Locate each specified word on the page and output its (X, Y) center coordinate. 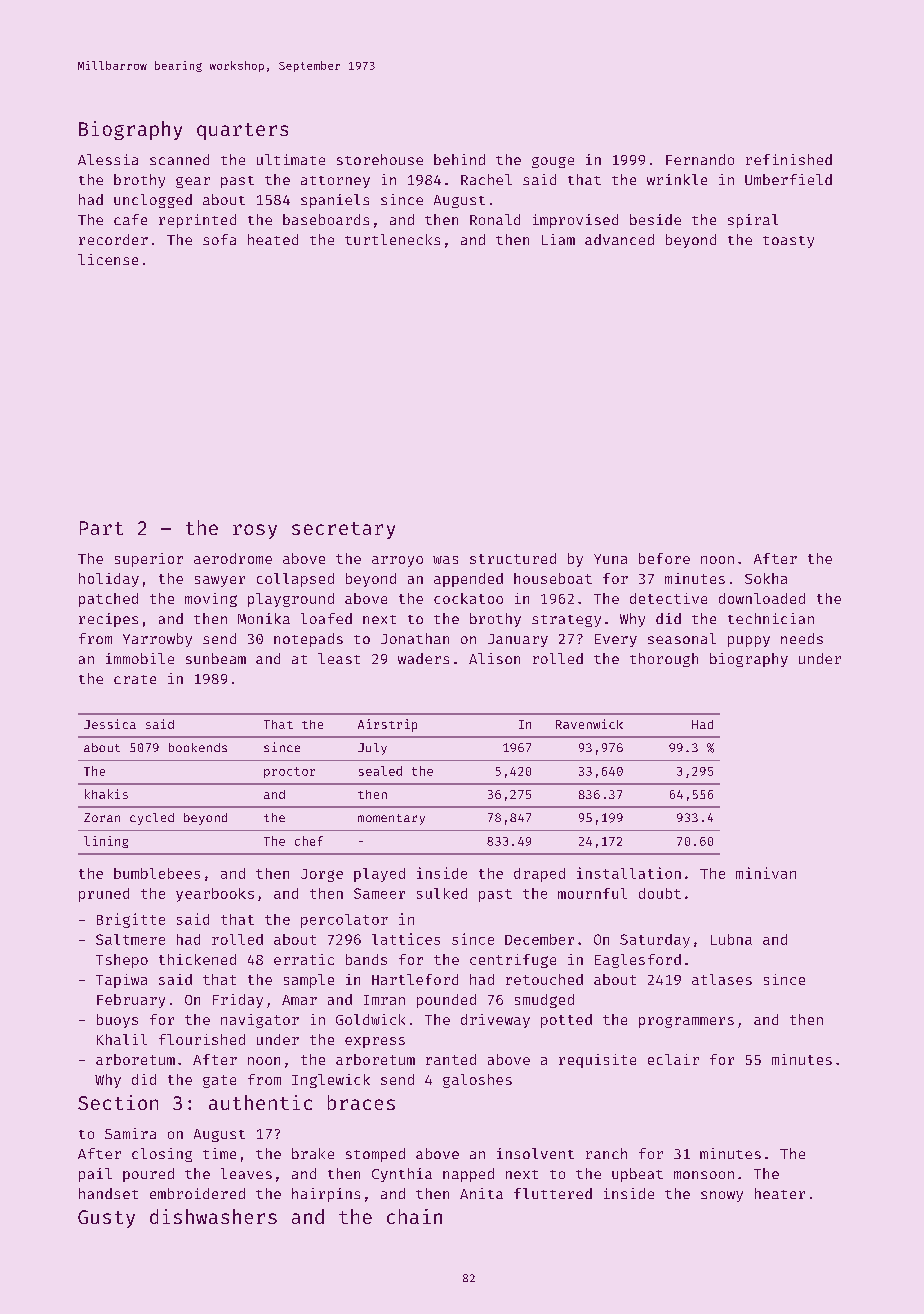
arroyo (397, 561)
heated (273, 239)
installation (629, 873)
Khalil (122, 1039)
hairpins (326, 1195)
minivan (766, 873)
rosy (255, 531)
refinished (789, 159)
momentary (391, 819)
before (664, 558)
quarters (242, 131)
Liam (558, 239)
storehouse (380, 159)
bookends (198, 747)
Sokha (766, 578)
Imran (384, 1000)
